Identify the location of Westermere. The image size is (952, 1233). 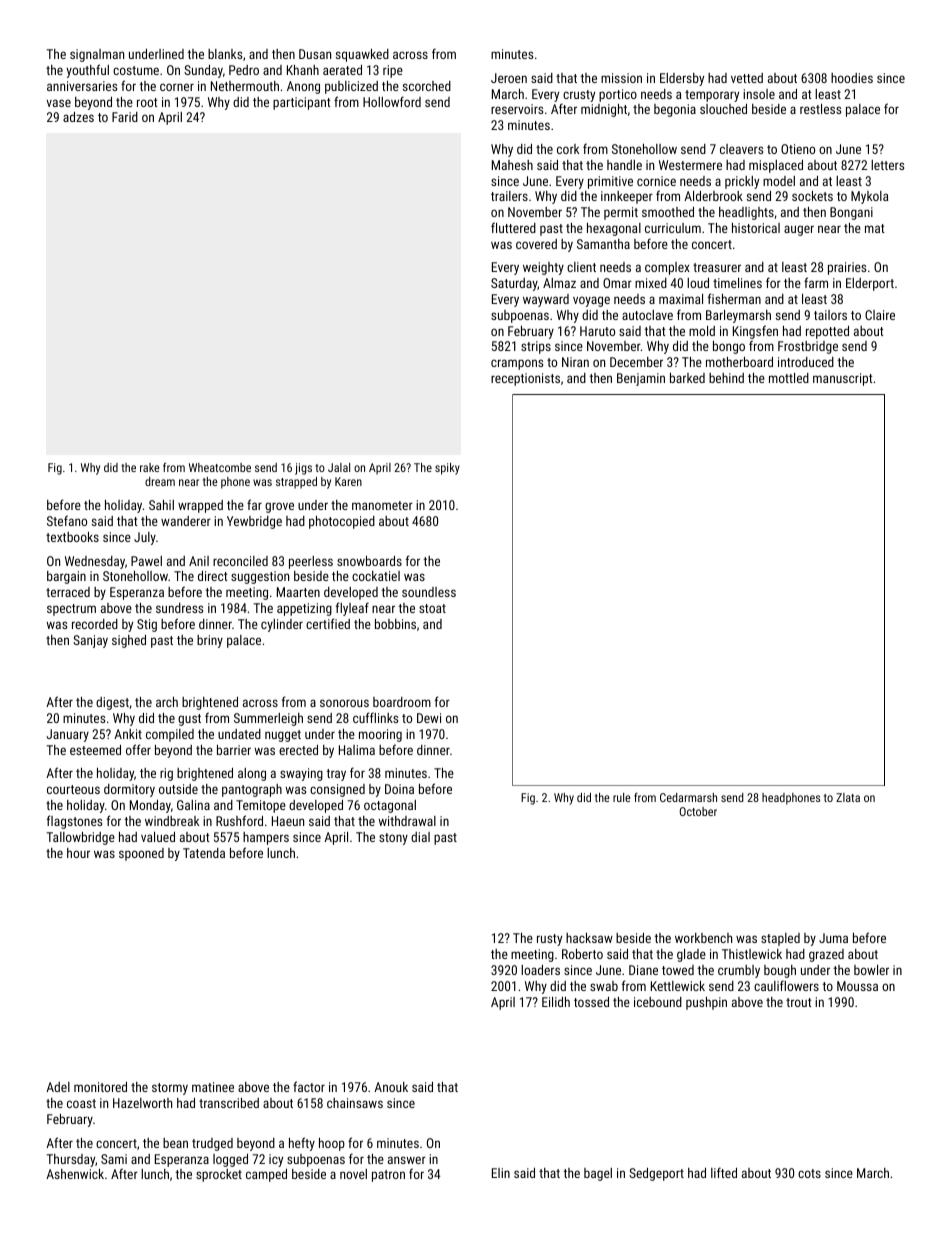
(690, 165).
